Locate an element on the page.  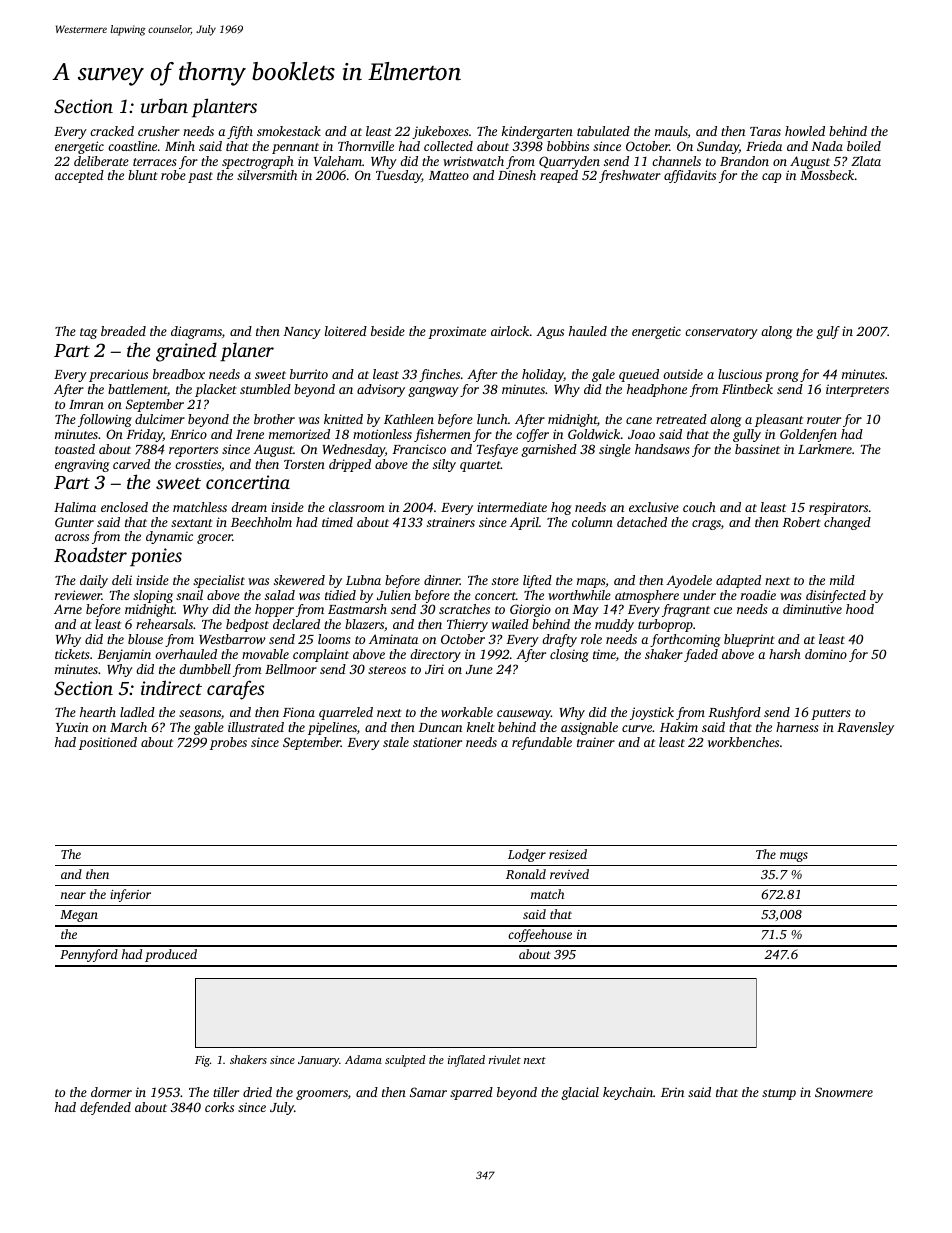
Ravensley is located at coordinates (865, 728).
